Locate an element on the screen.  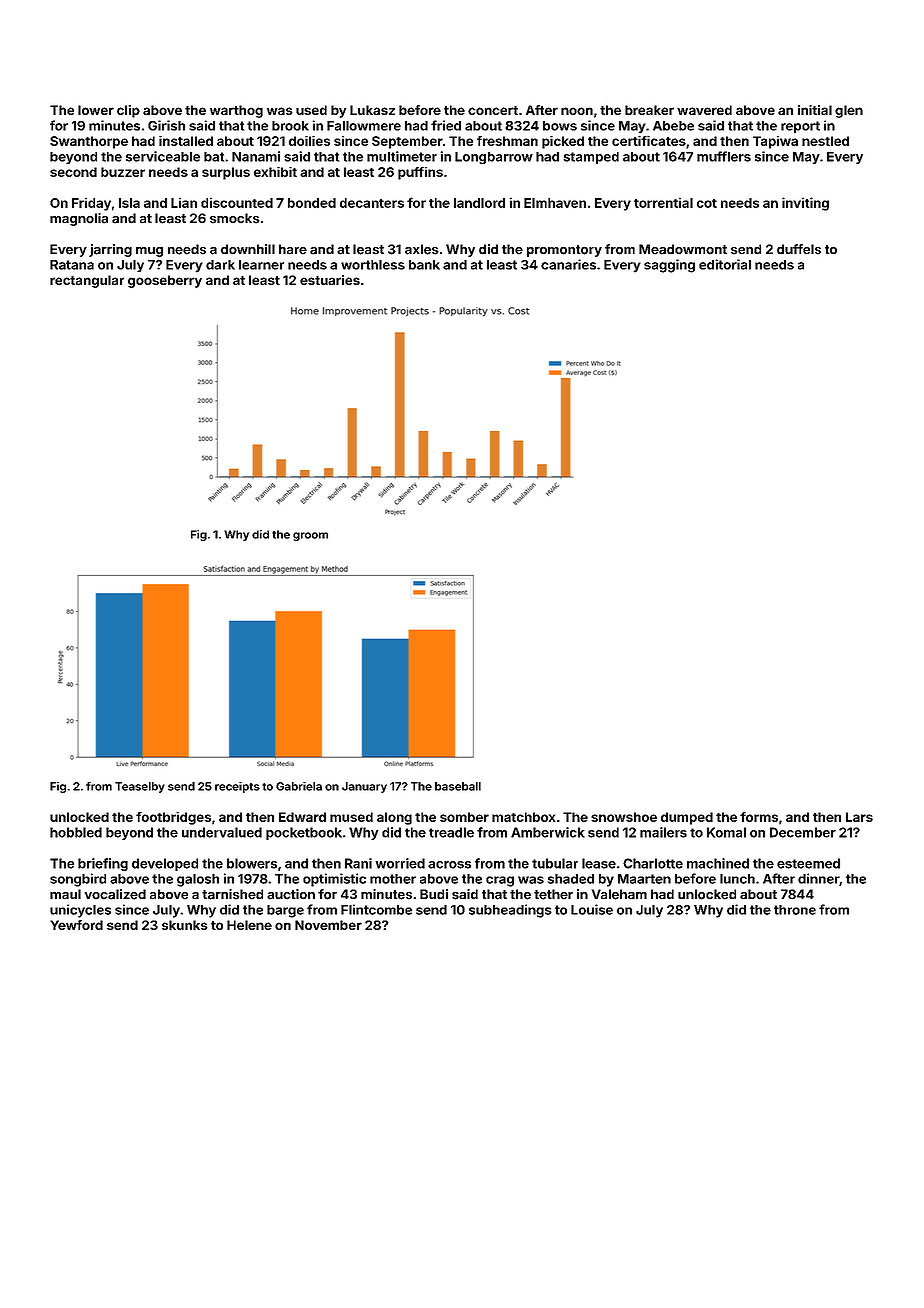
dinner is located at coordinates (818, 878).
